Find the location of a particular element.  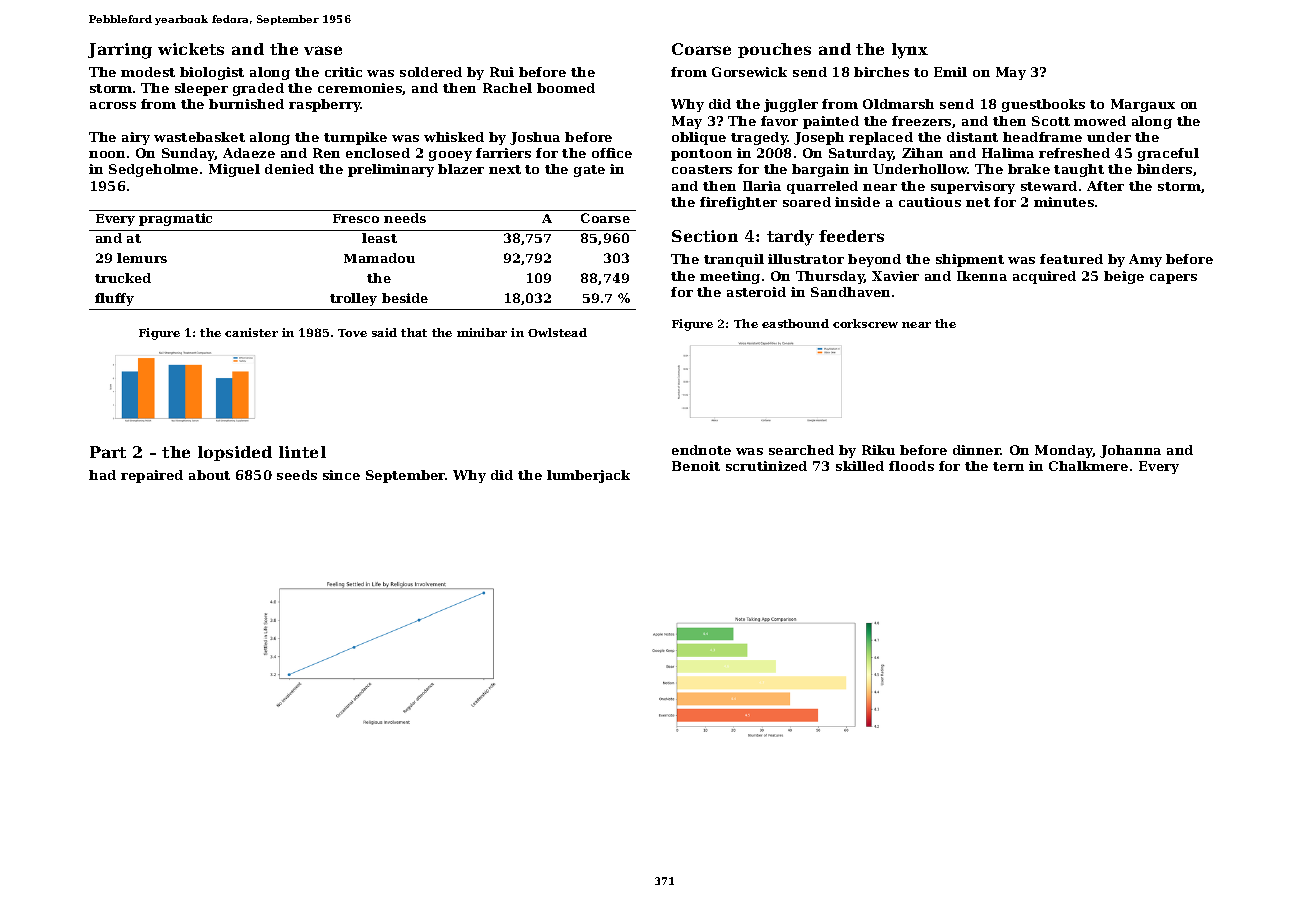

Johanna is located at coordinates (1130, 451).
